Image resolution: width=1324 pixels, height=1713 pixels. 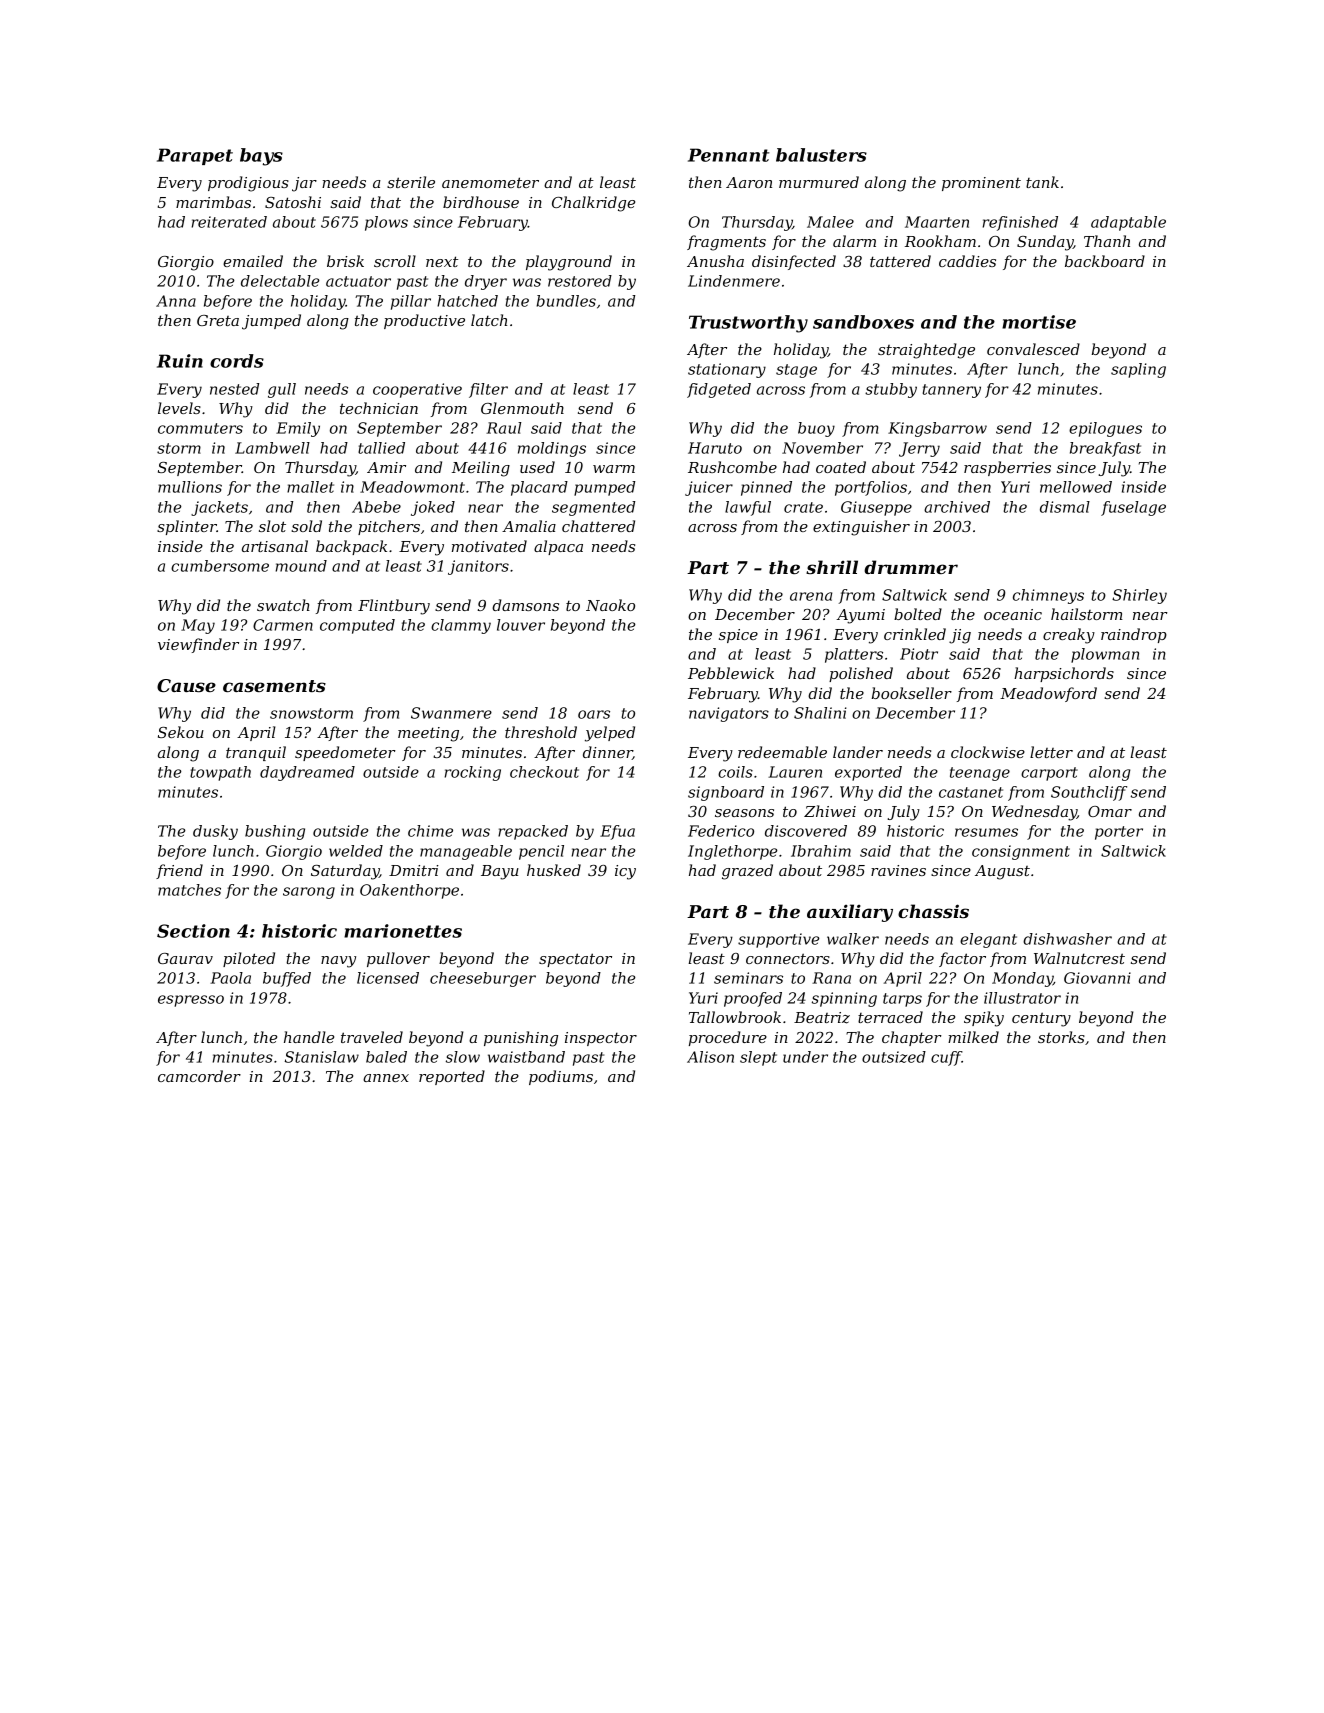 I want to click on Meadowmont, so click(x=412, y=487).
